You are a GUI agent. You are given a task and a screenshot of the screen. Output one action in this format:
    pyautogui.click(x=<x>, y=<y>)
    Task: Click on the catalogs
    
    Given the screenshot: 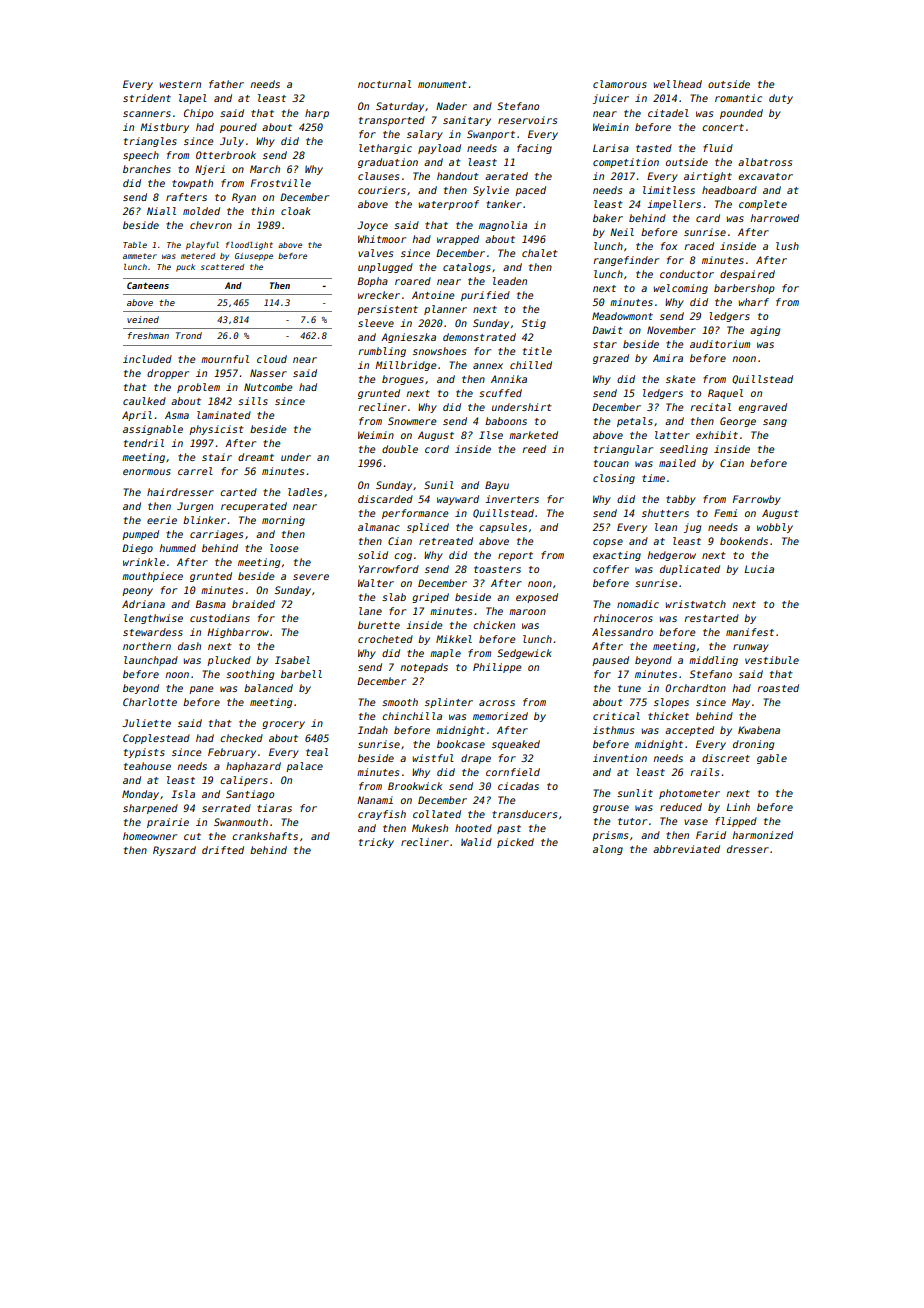 What is the action you would take?
    pyautogui.click(x=467, y=268)
